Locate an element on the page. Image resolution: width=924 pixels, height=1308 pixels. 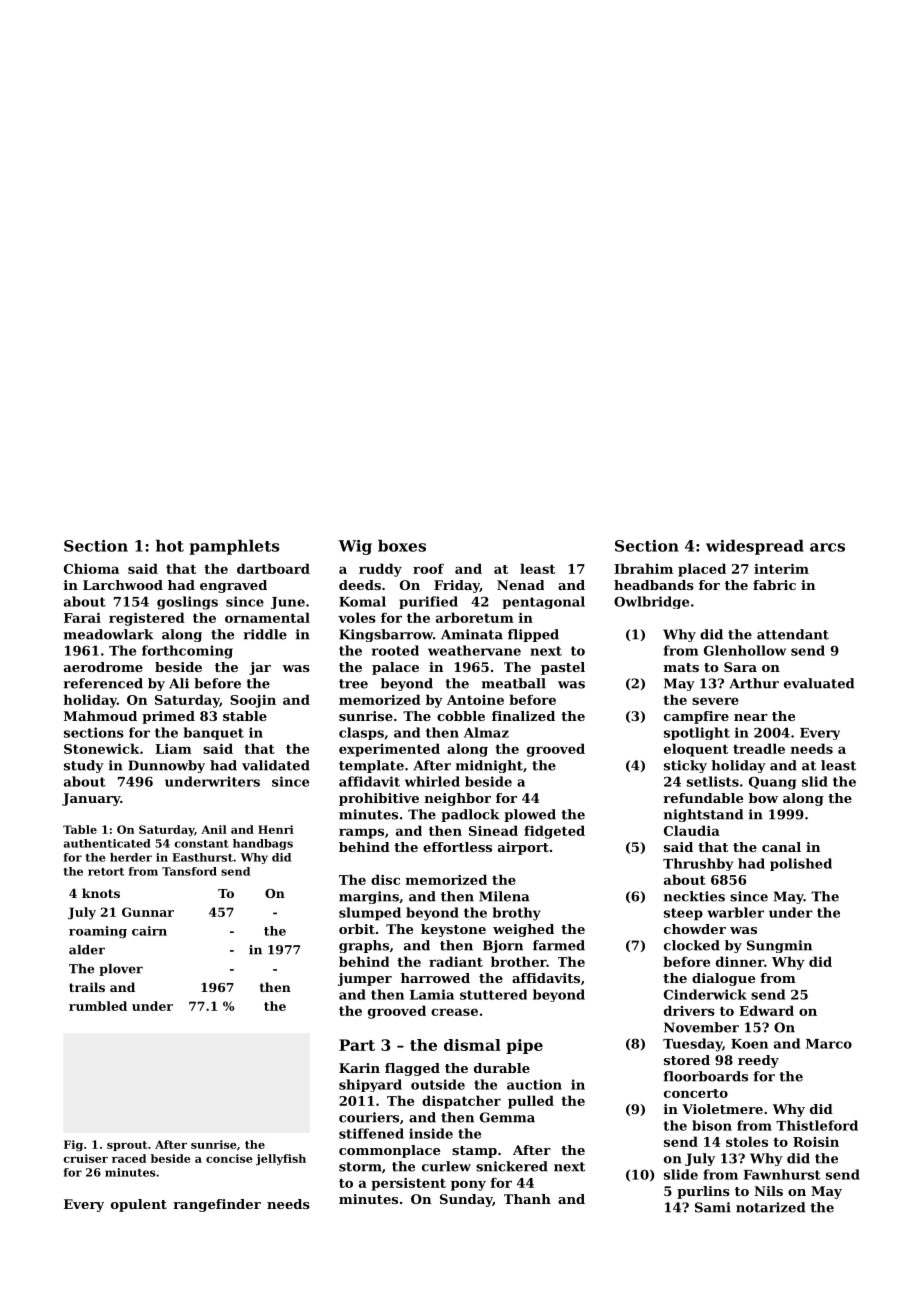
eloquent is located at coordinates (696, 750).
